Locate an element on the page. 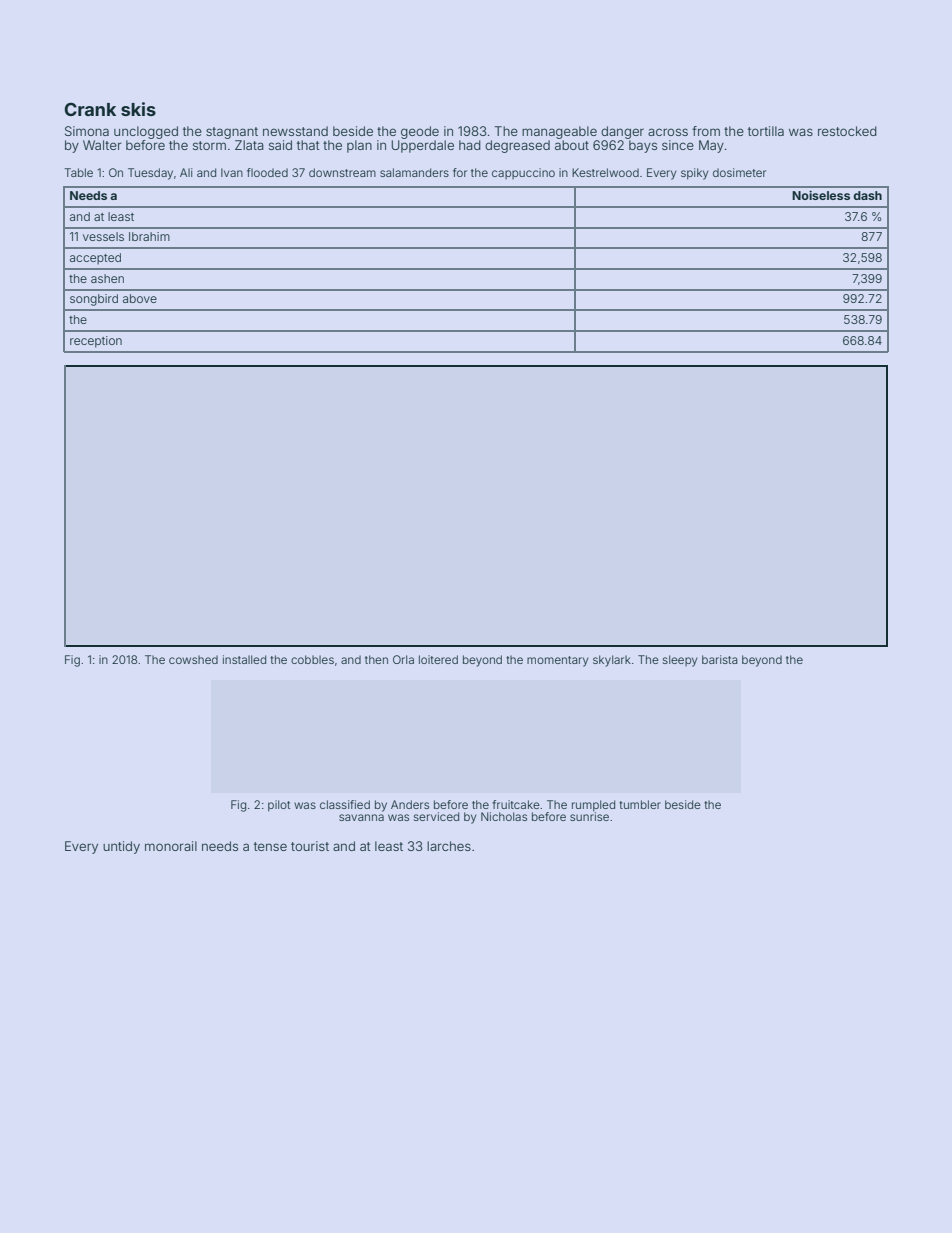 This document has width=952, height=1233. above is located at coordinates (140, 298).
